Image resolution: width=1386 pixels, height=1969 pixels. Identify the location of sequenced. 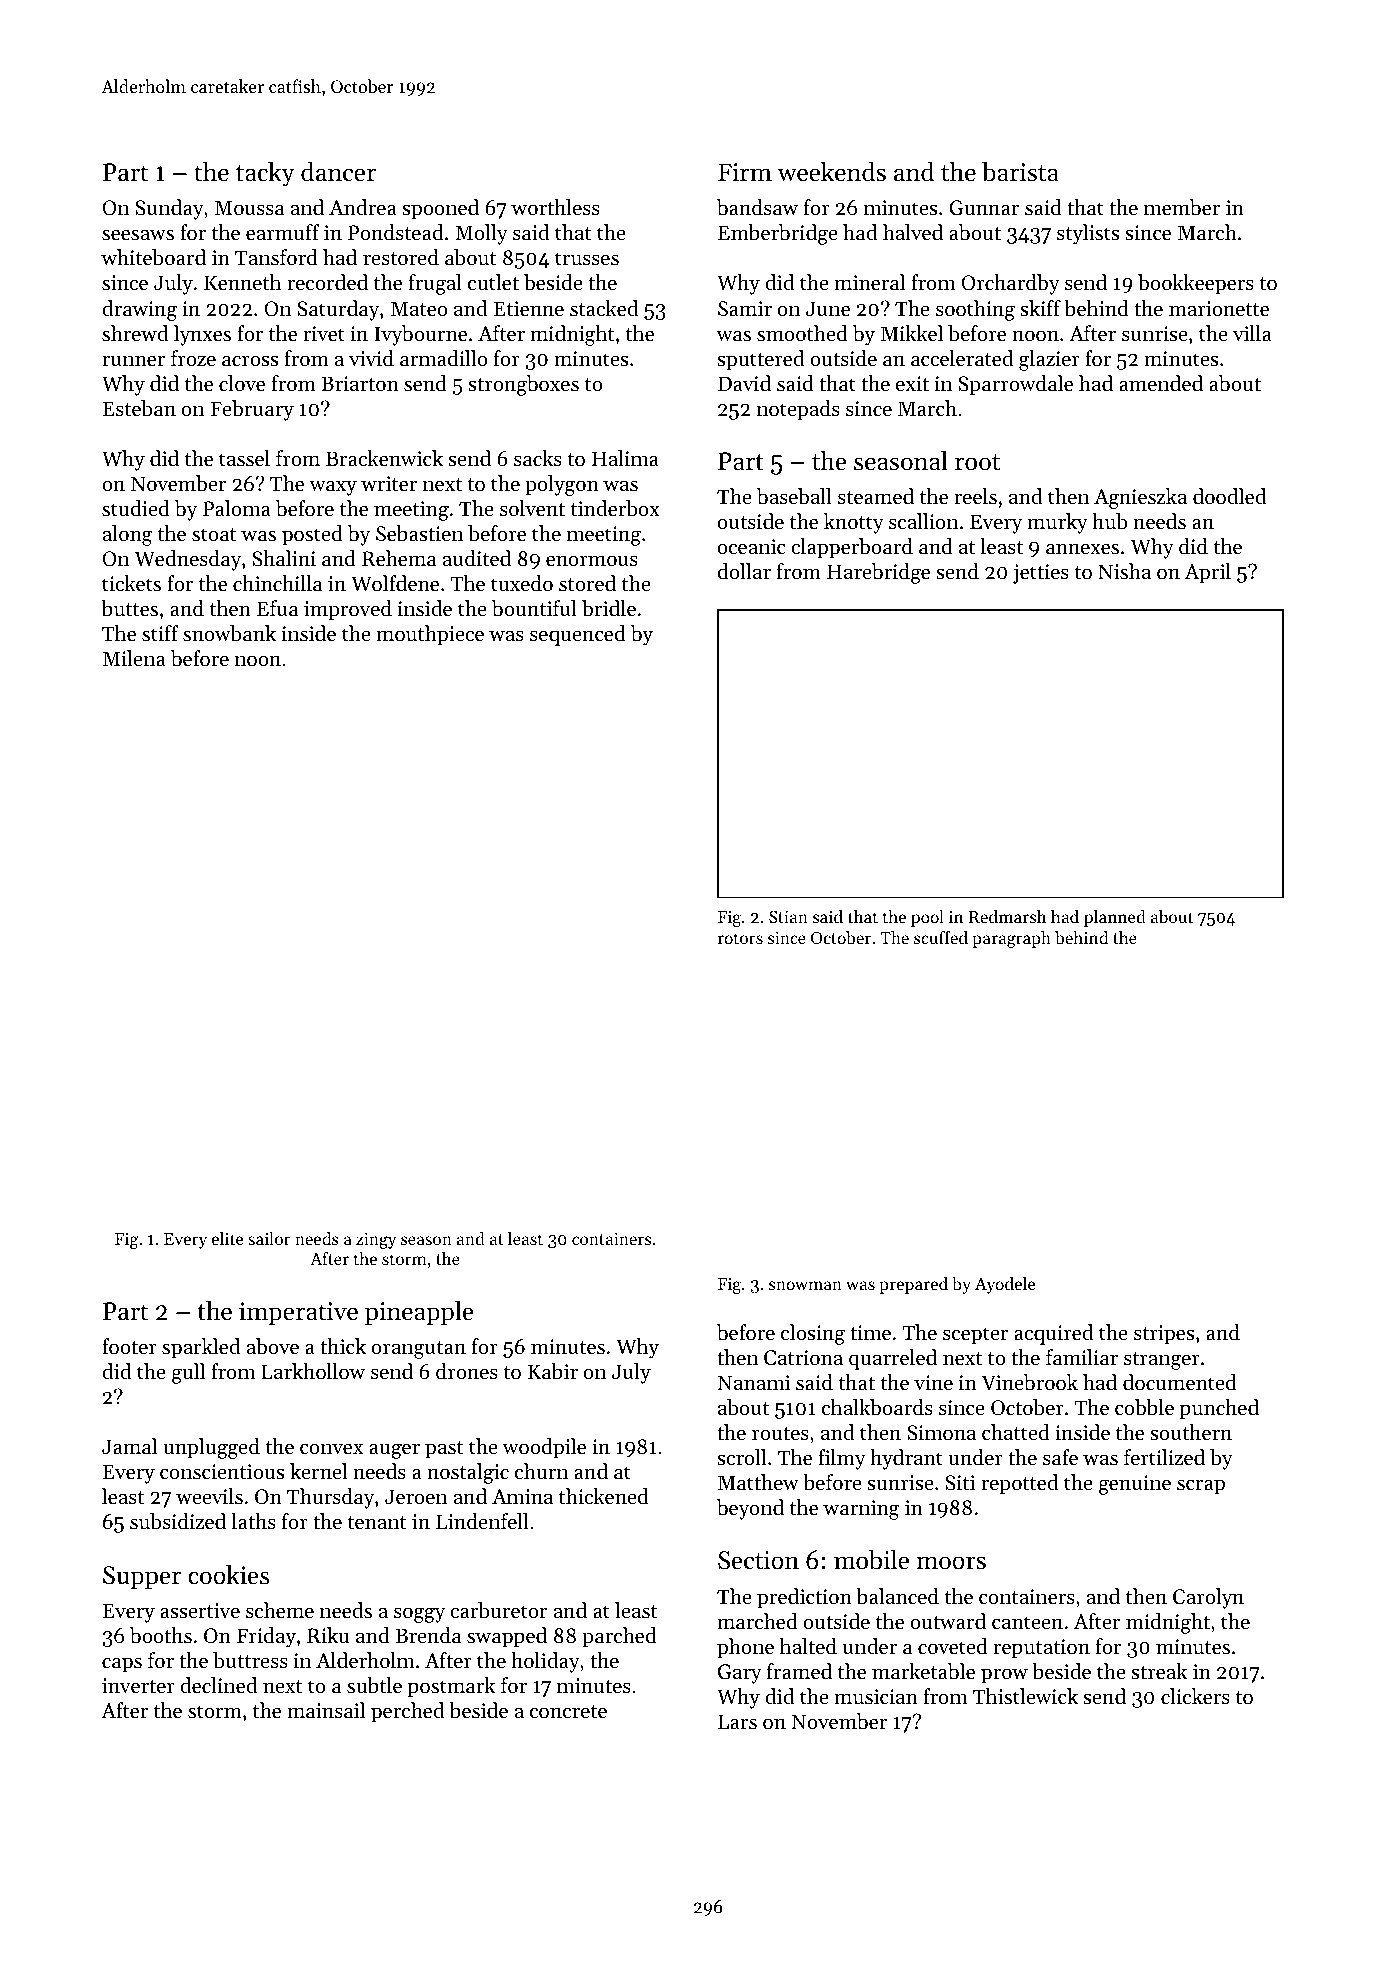
(578, 635).
